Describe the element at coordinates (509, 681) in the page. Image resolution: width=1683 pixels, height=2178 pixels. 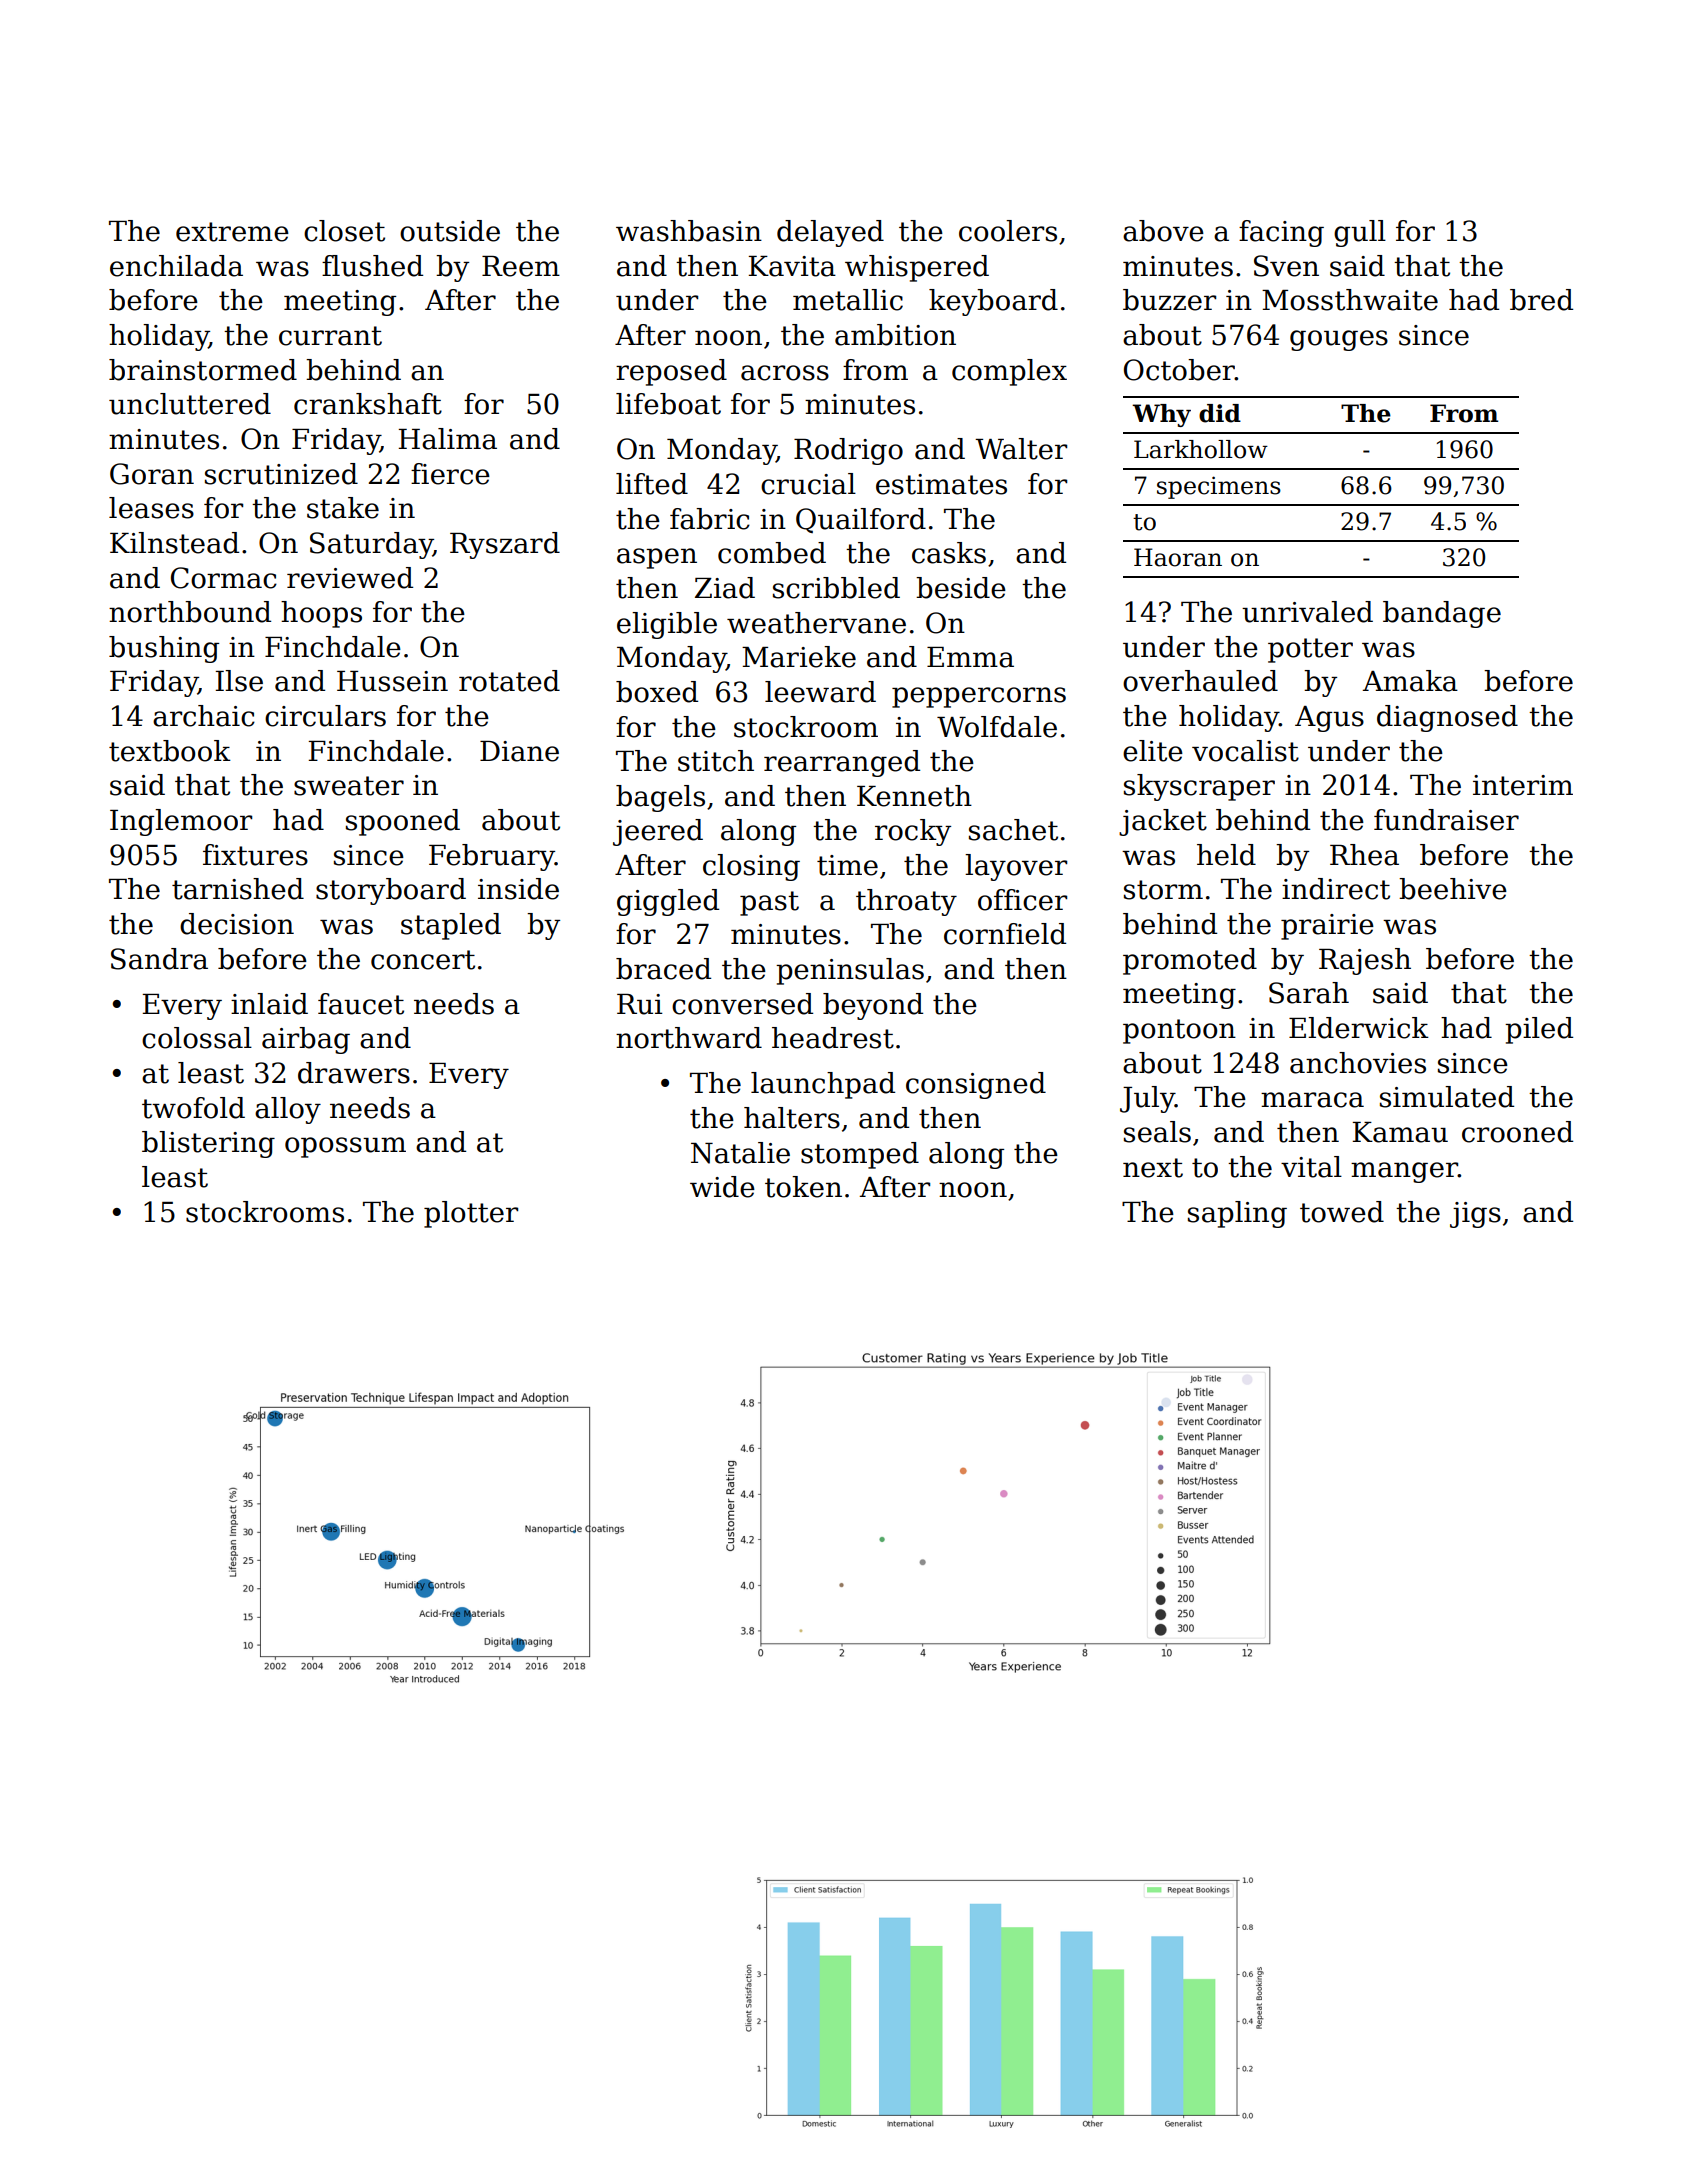
I see `rotated` at that location.
